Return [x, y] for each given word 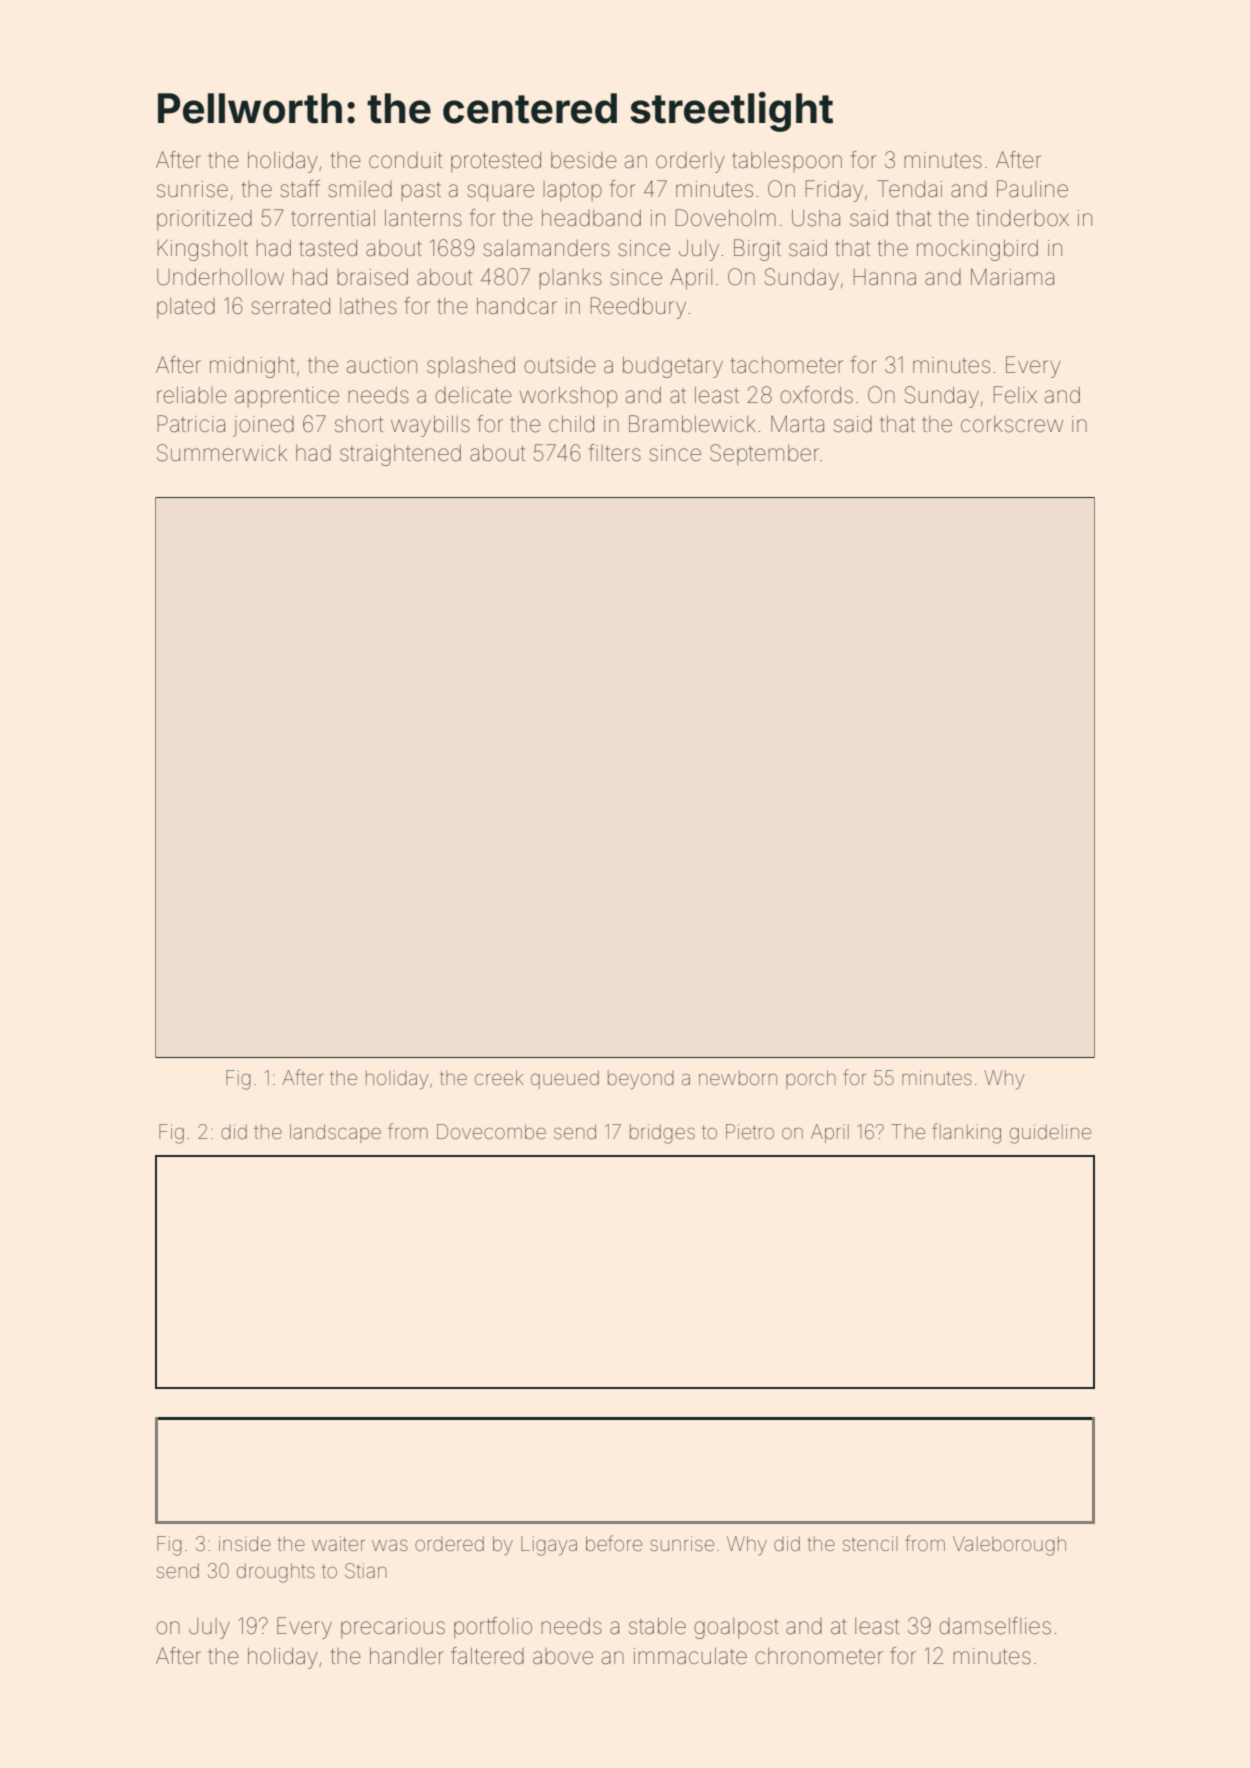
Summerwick [222, 453]
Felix [1015, 395]
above [563, 1656]
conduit [405, 160]
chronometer [819, 1656]
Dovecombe [491, 1131]
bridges [662, 1134]
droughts [276, 1573]
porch [811, 1079]
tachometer [787, 365]
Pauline [1032, 189]
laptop [573, 191]
